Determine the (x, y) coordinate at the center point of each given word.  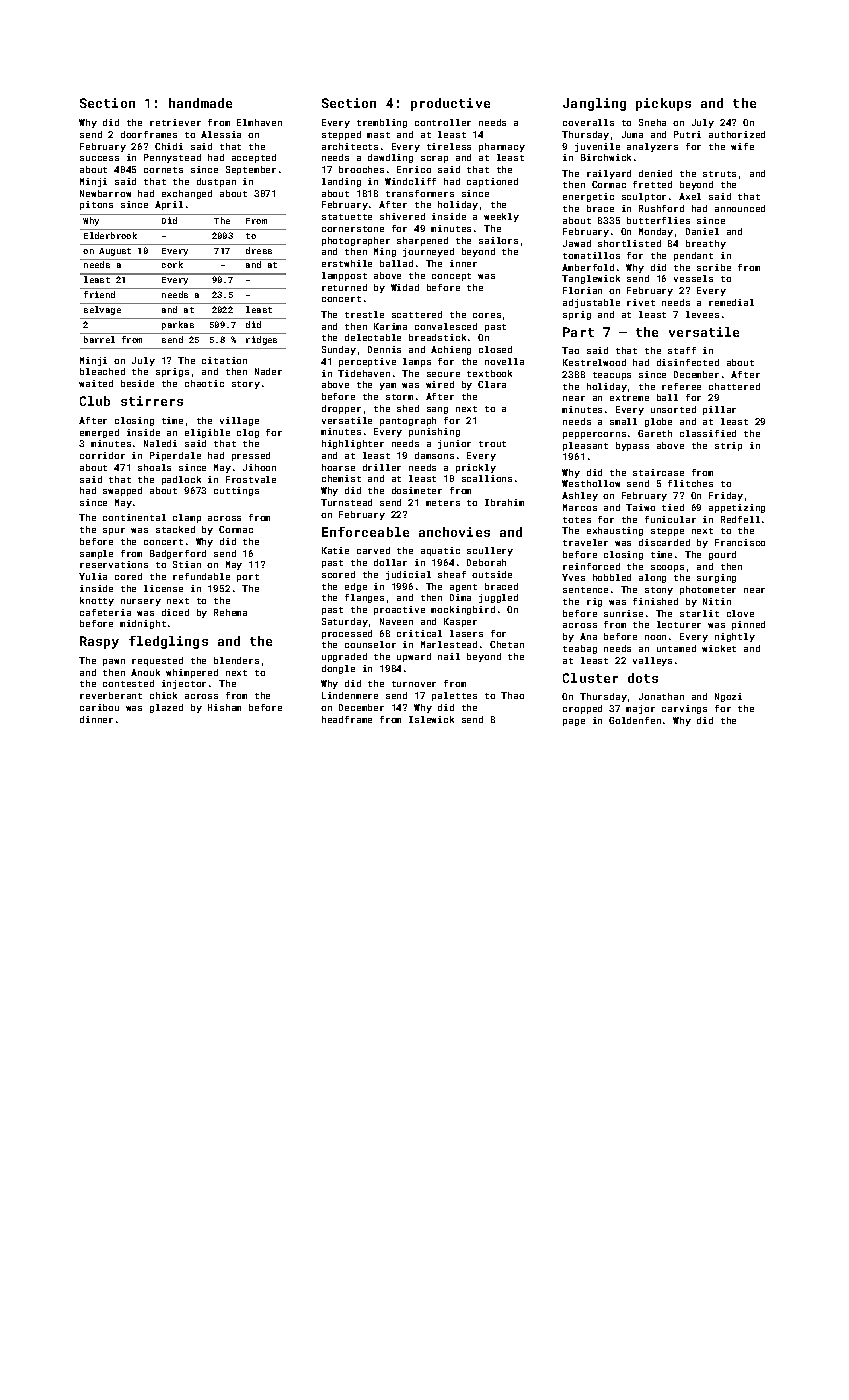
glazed (166, 708)
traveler (585, 542)
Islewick (431, 719)
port (248, 578)
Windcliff (410, 181)
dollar (390, 562)
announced (740, 208)
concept (451, 277)
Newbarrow (105, 193)
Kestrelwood (594, 362)
